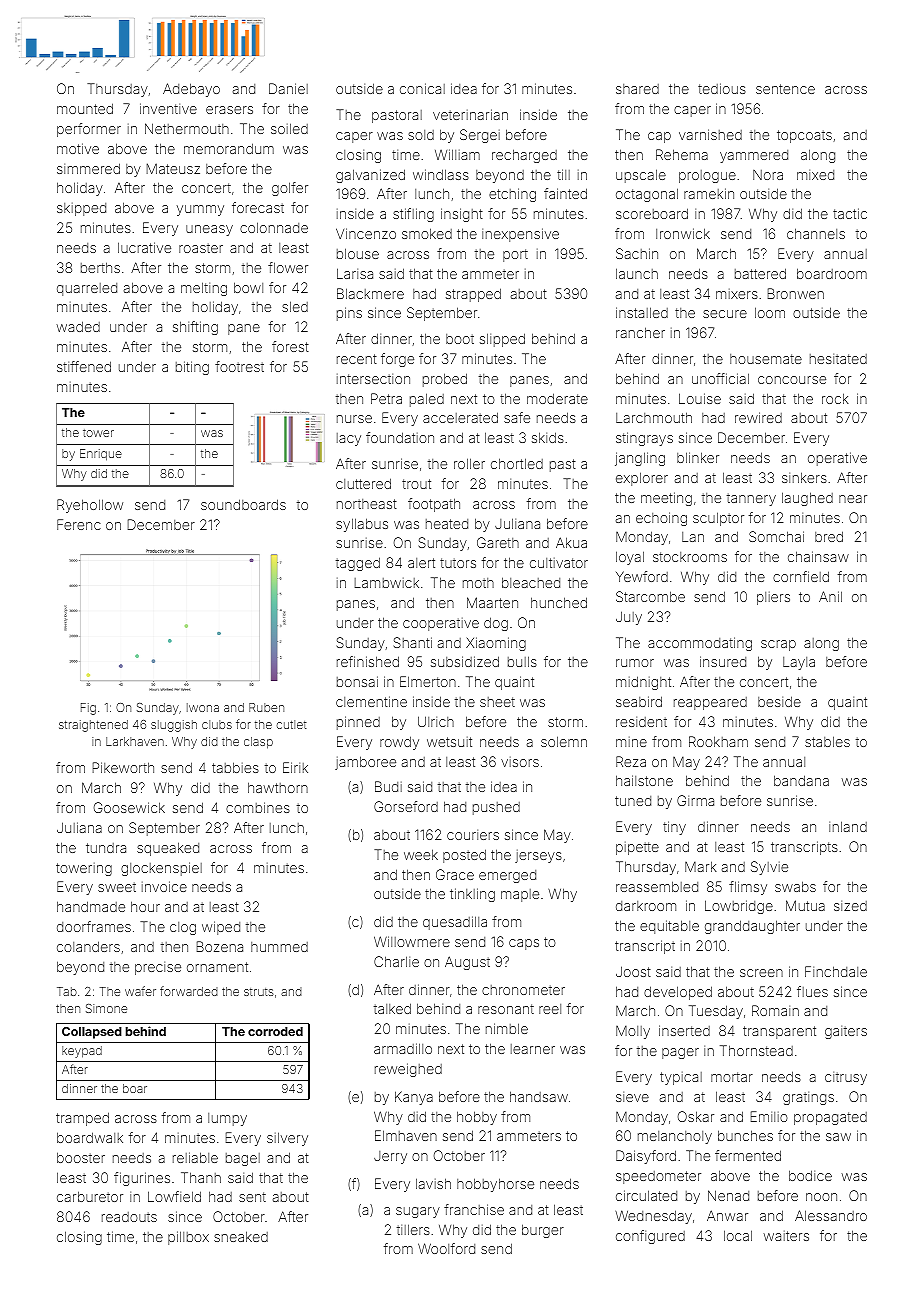 The width and height of the screenshot is (924, 1308). I want to click on Alessandro, so click(831, 1215).
